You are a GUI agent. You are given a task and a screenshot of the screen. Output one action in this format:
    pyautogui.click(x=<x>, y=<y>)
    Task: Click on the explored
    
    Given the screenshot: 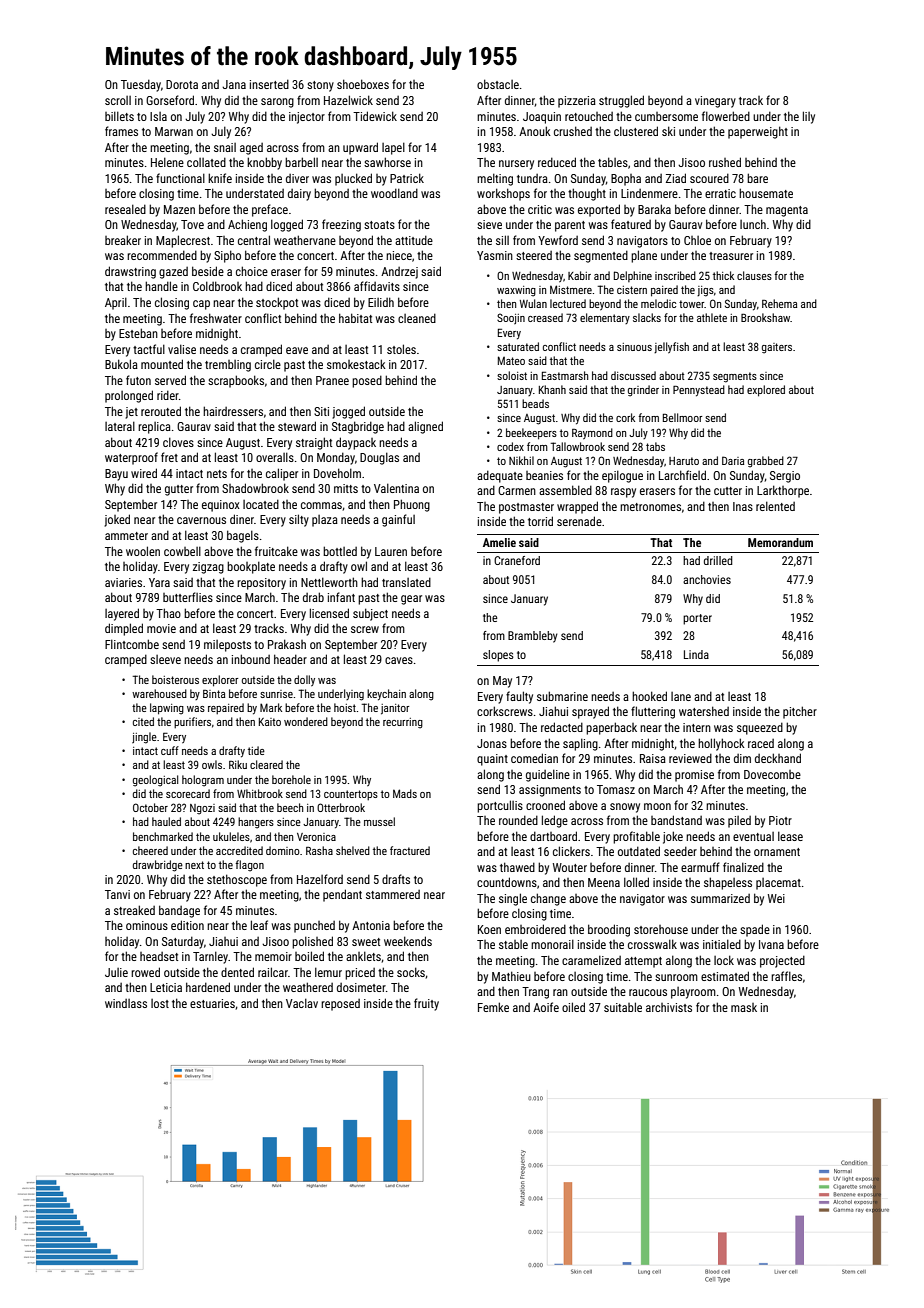 What is the action you would take?
    pyautogui.click(x=766, y=391)
